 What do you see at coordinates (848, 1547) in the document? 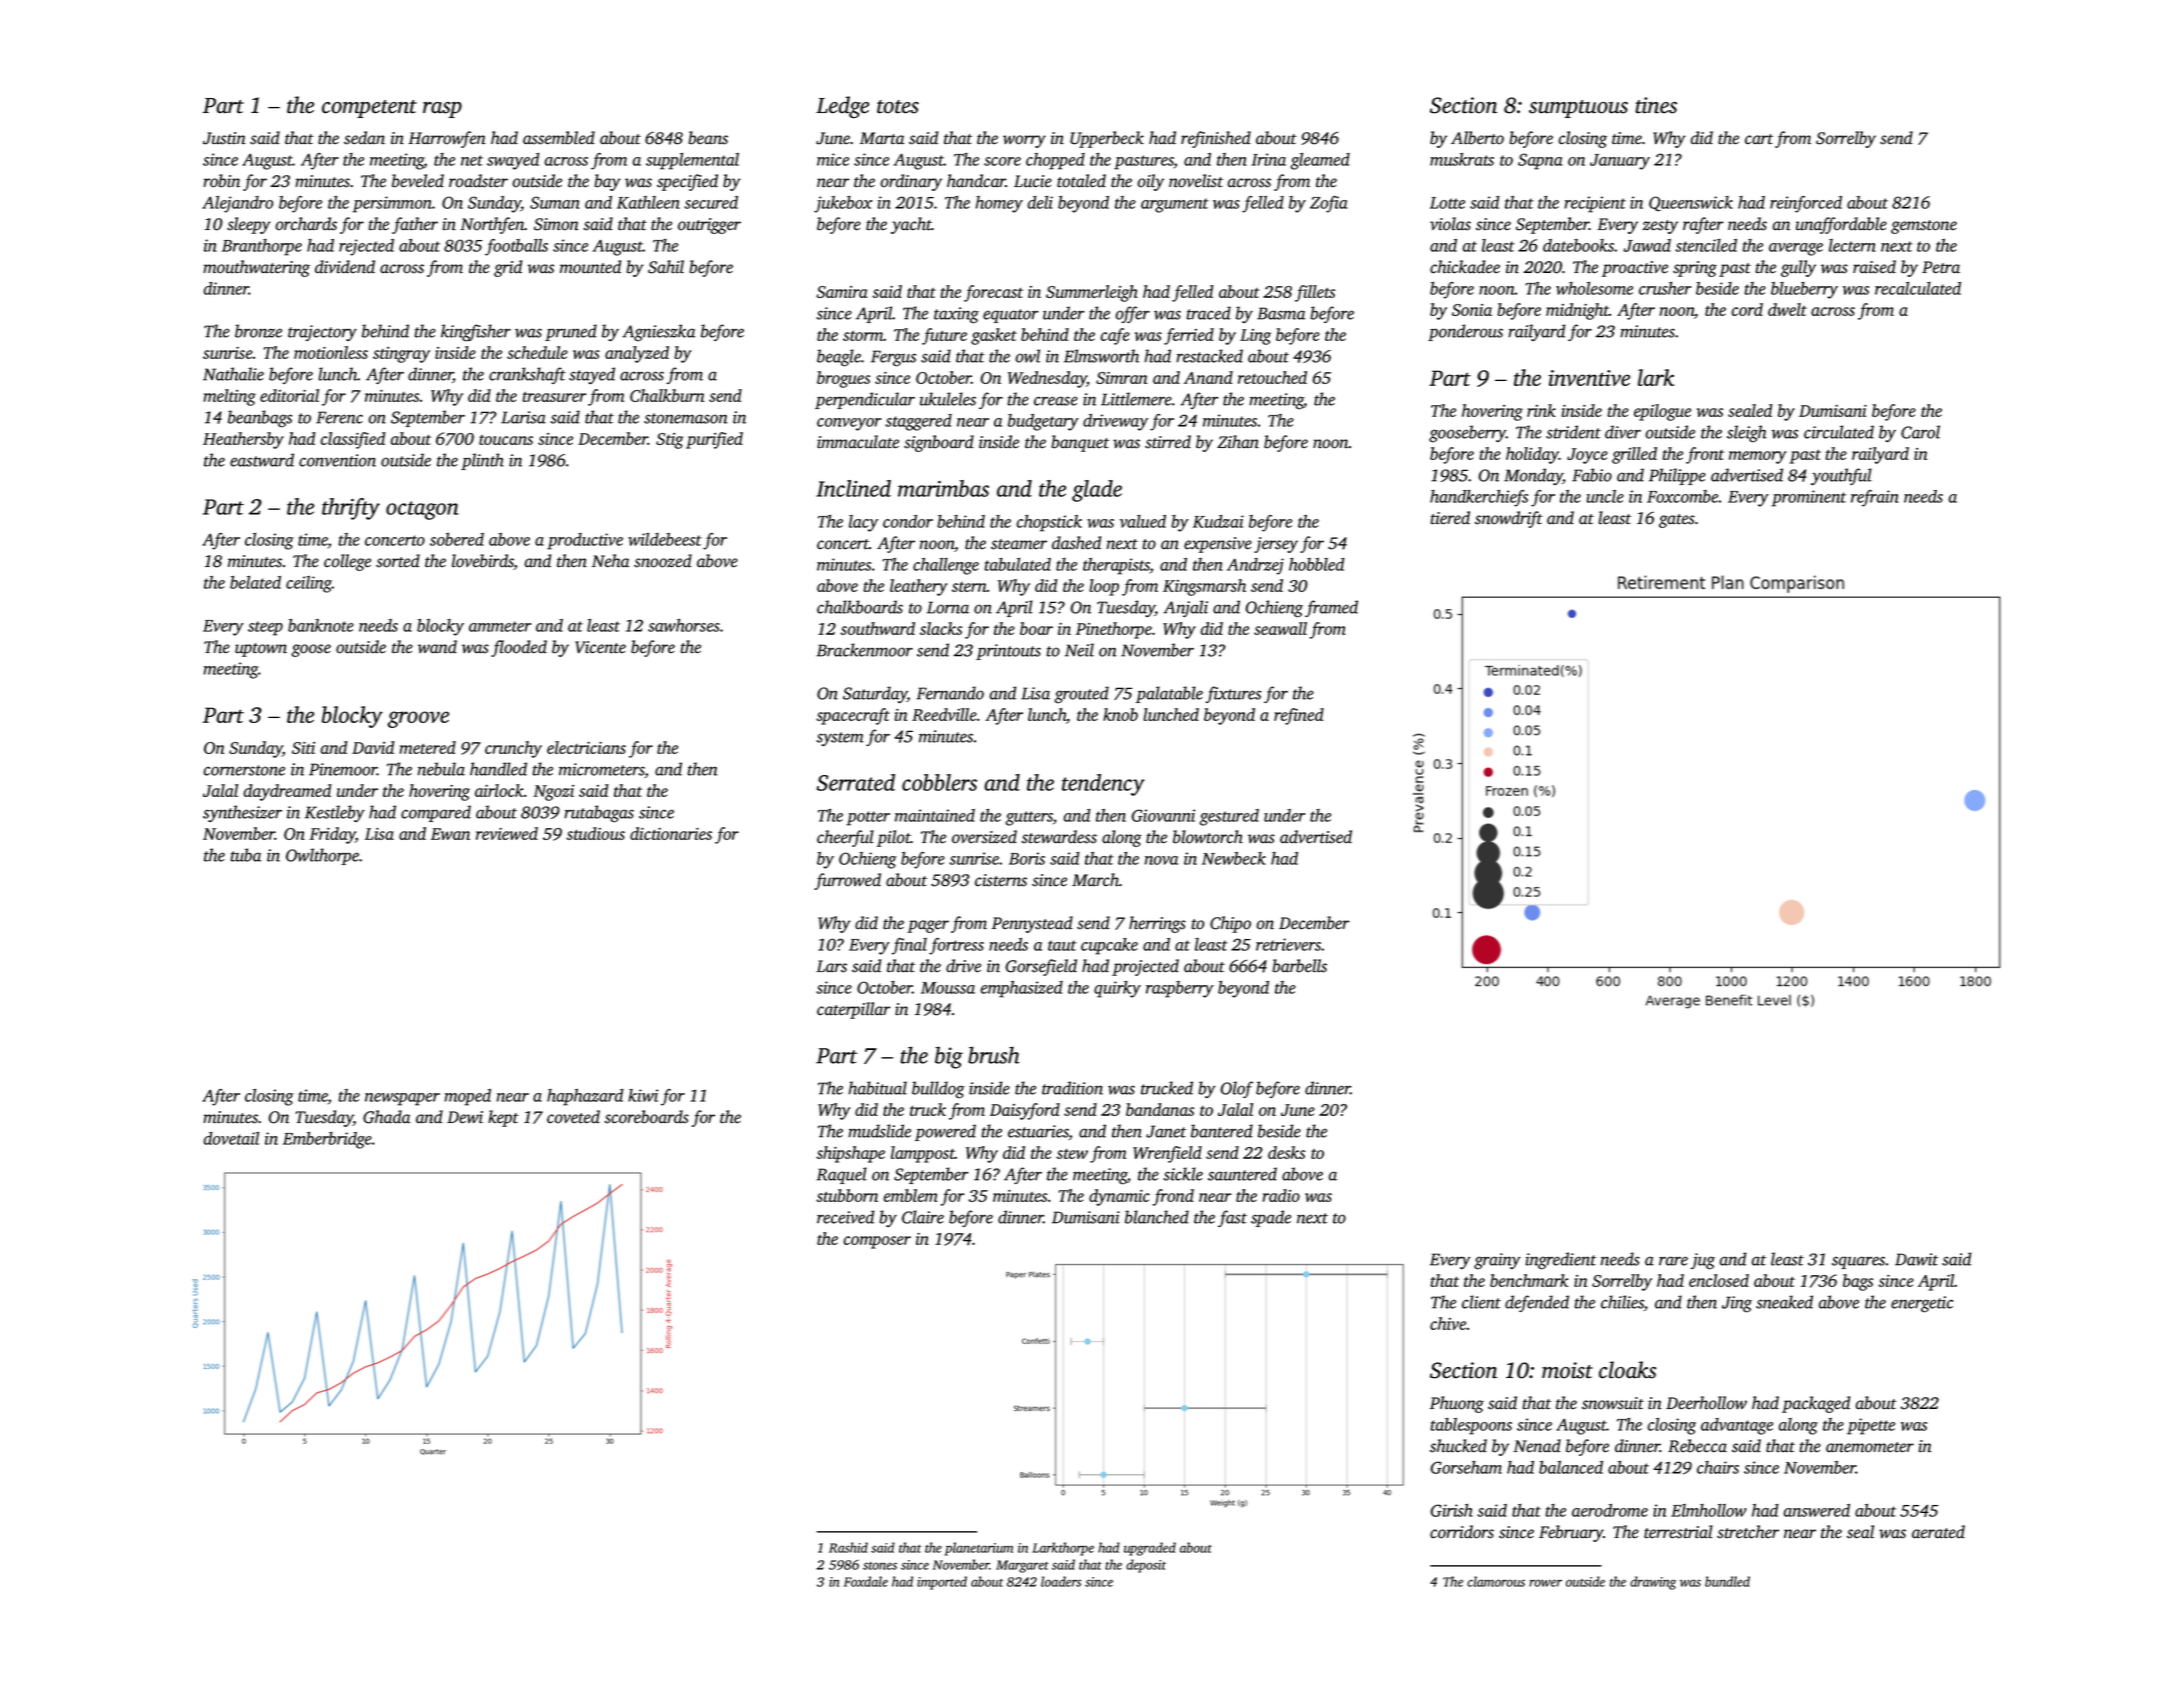
I see `Rashid` at bounding box center [848, 1547].
